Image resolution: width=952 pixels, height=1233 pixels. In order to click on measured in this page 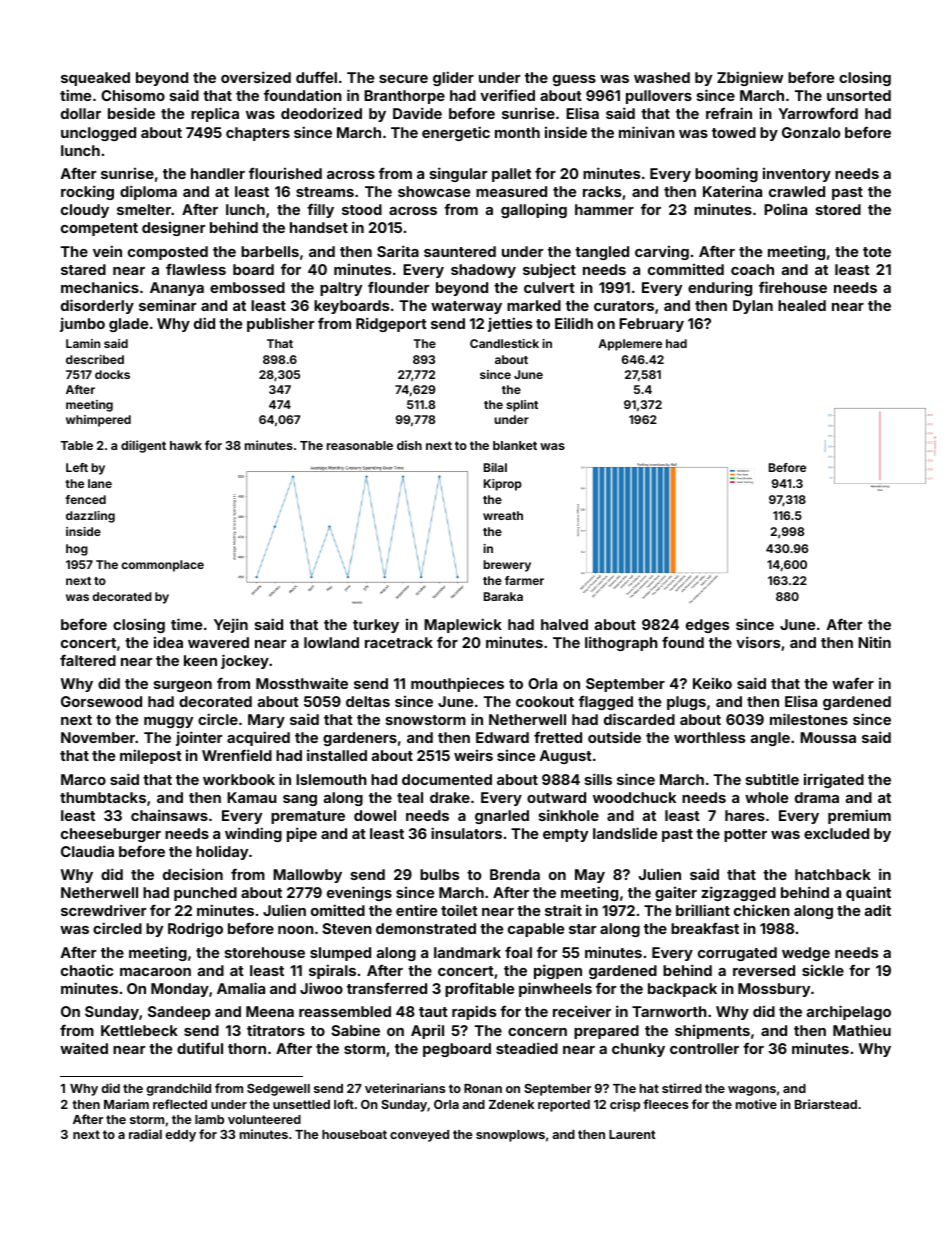, I will do `click(511, 191)`.
